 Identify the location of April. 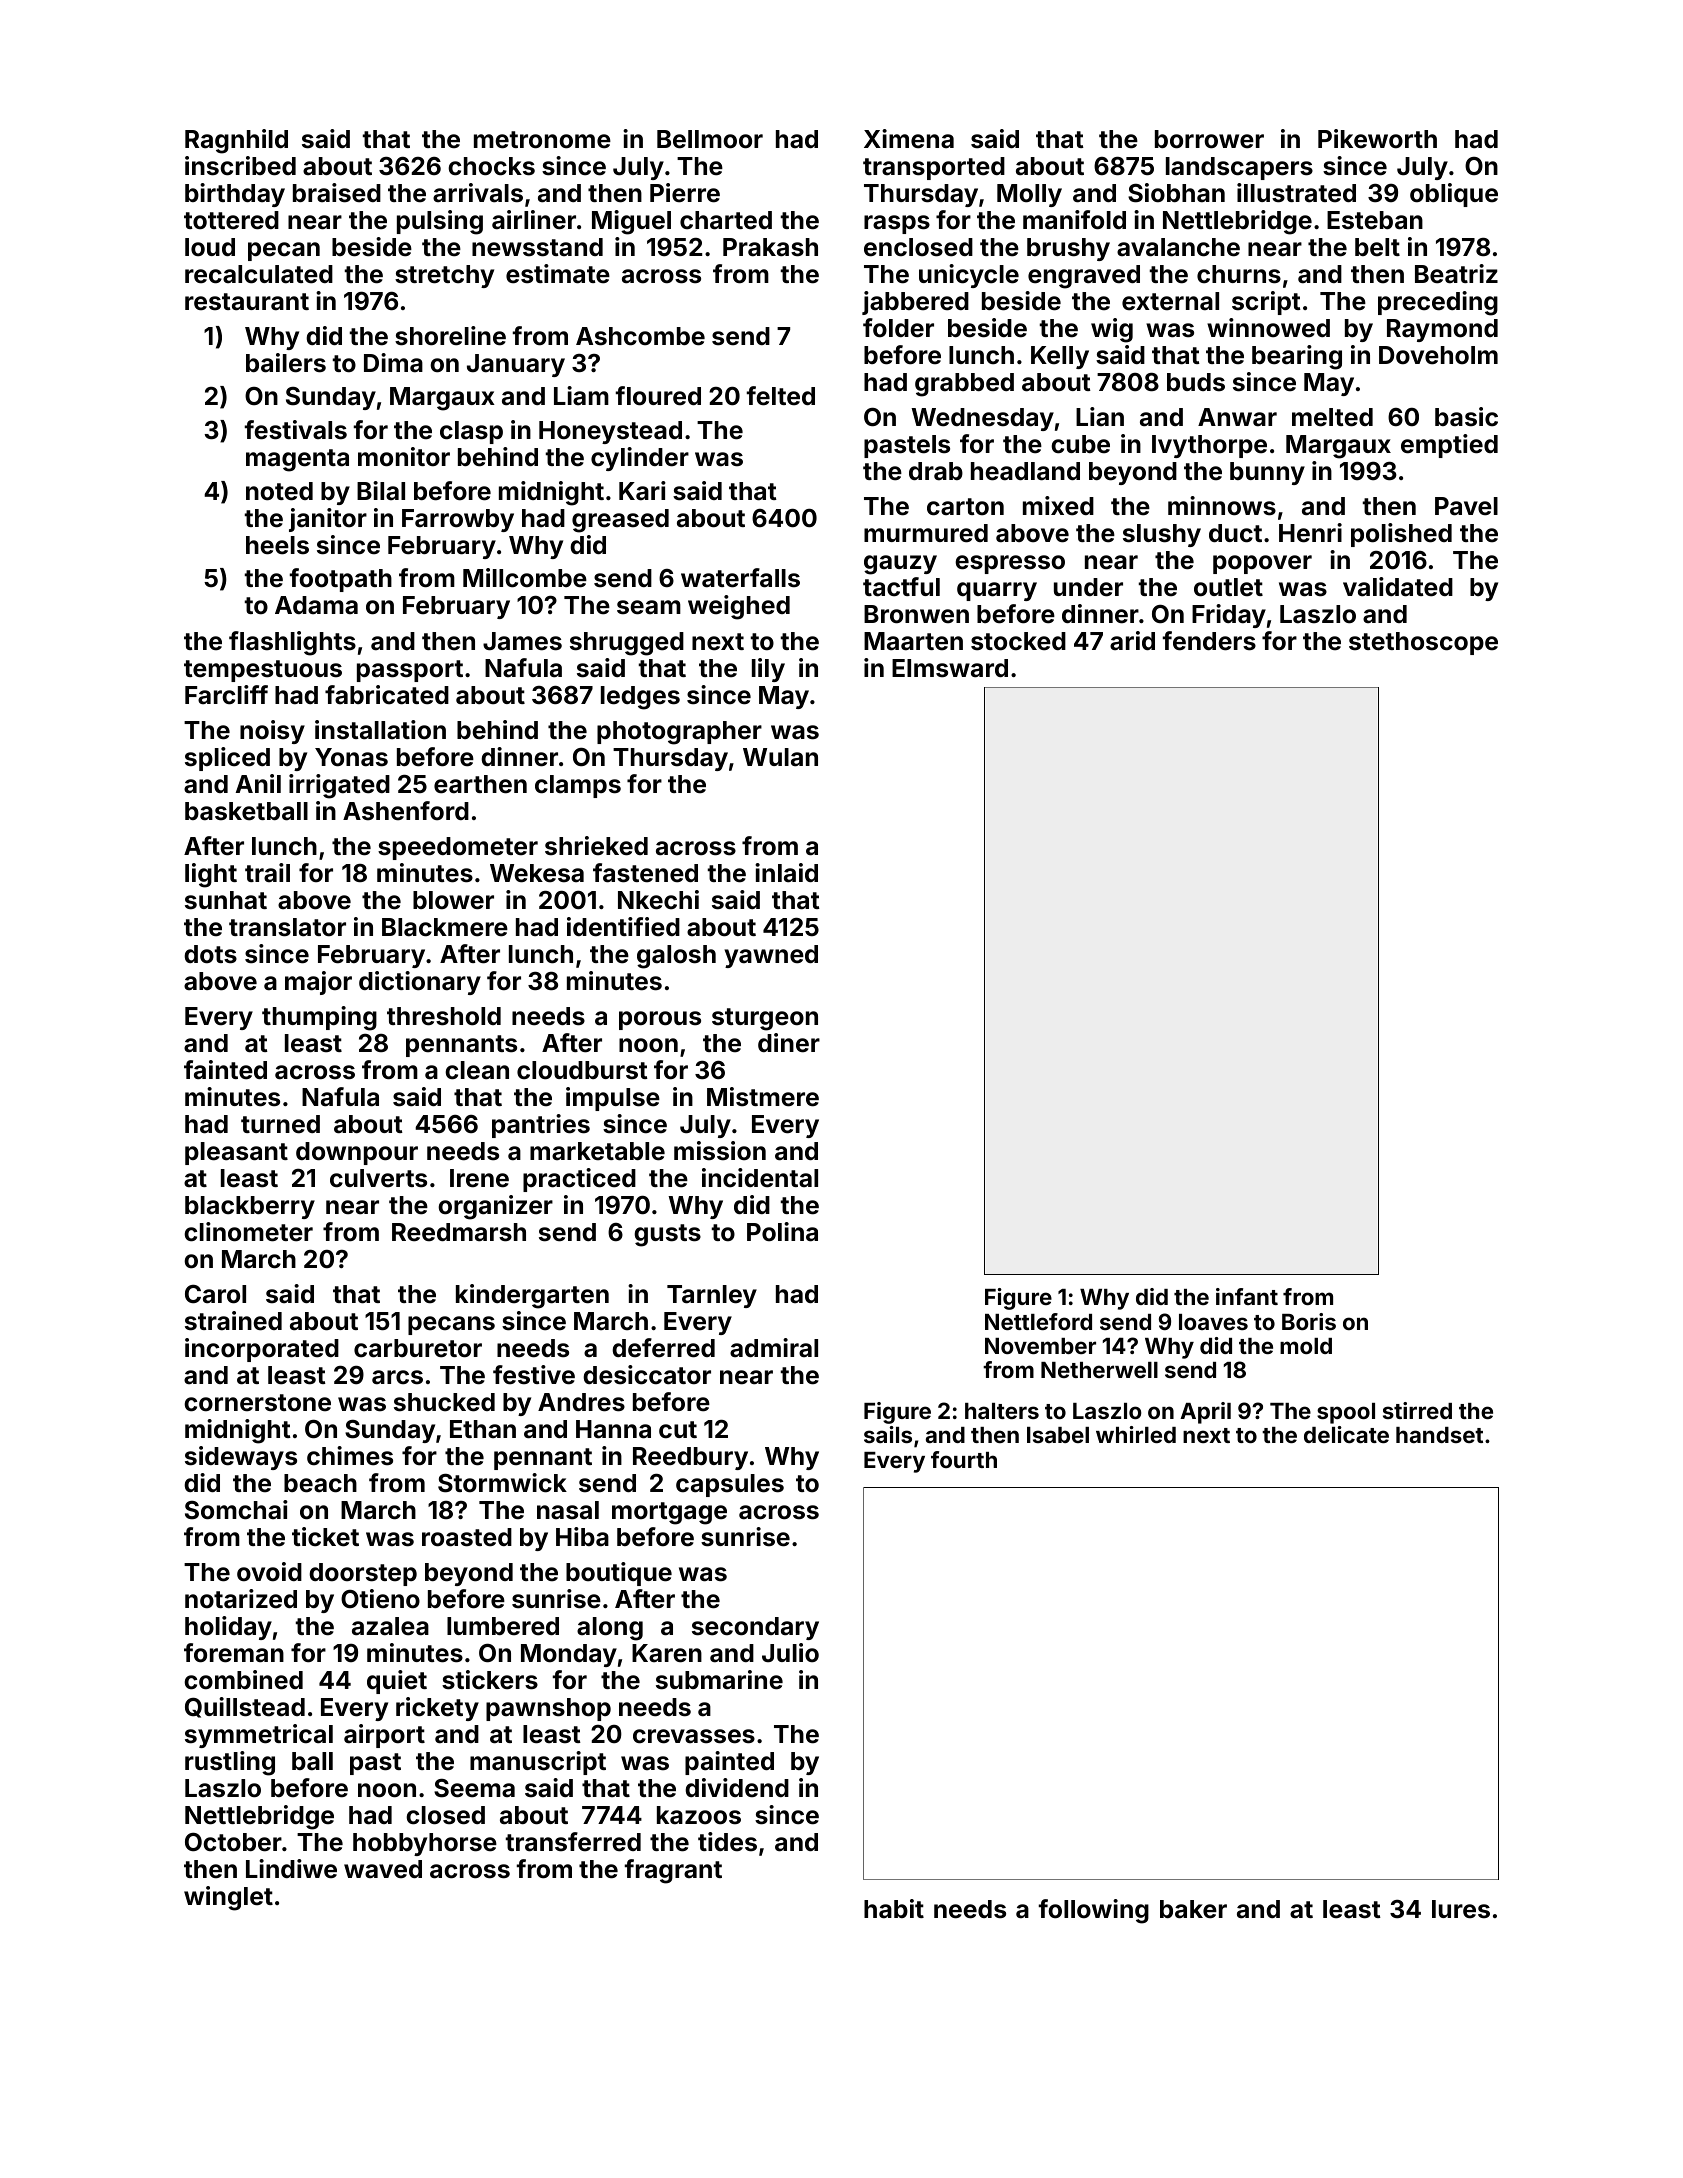
(1205, 1413).
